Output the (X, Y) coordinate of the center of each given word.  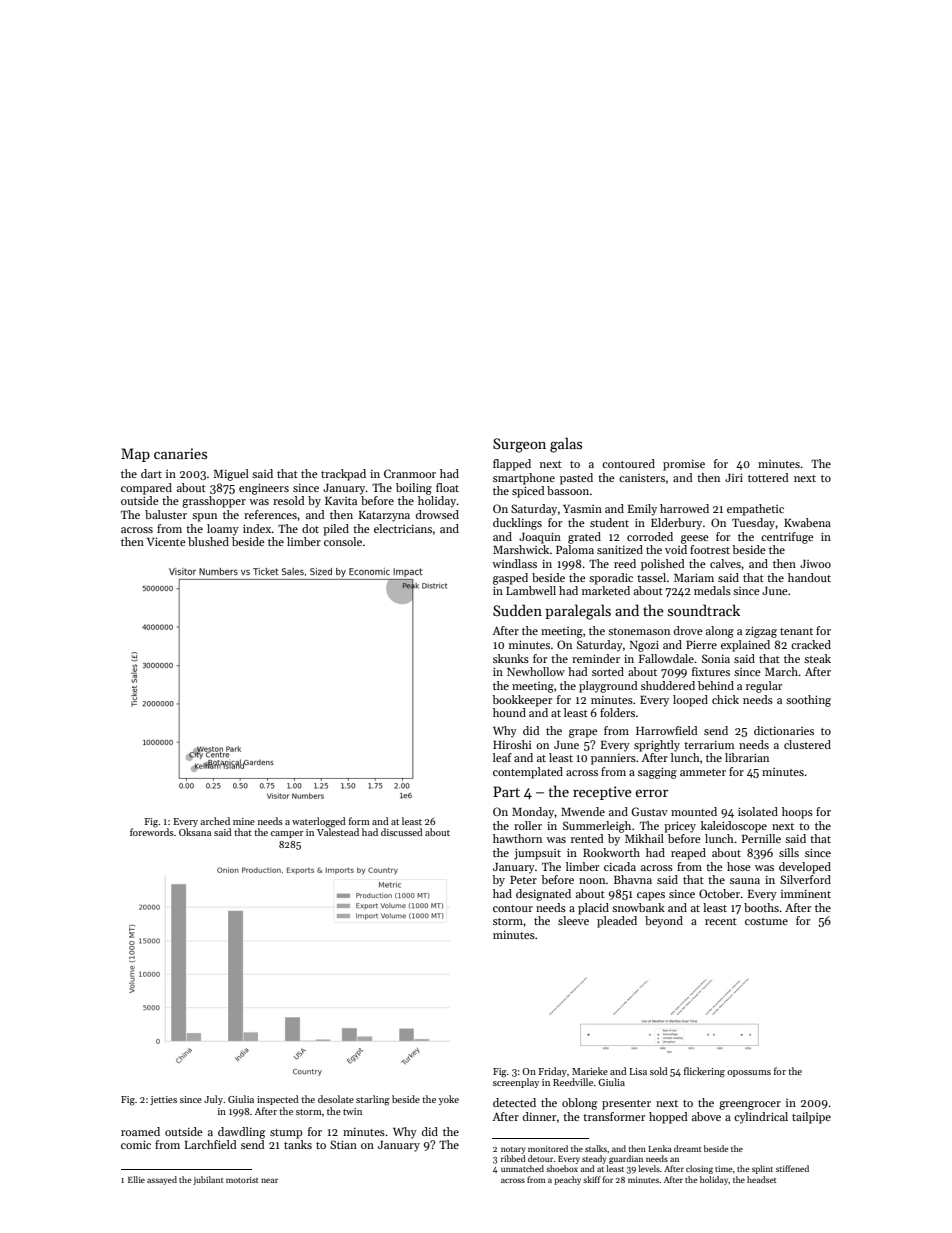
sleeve (573, 920)
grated (584, 538)
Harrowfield (667, 730)
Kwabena (807, 522)
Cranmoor (410, 473)
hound (509, 712)
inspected (278, 1100)
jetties (163, 1100)
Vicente (166, 541)
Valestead (338, 832)
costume (766, 921)
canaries (180, 453)
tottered (768, 477)
